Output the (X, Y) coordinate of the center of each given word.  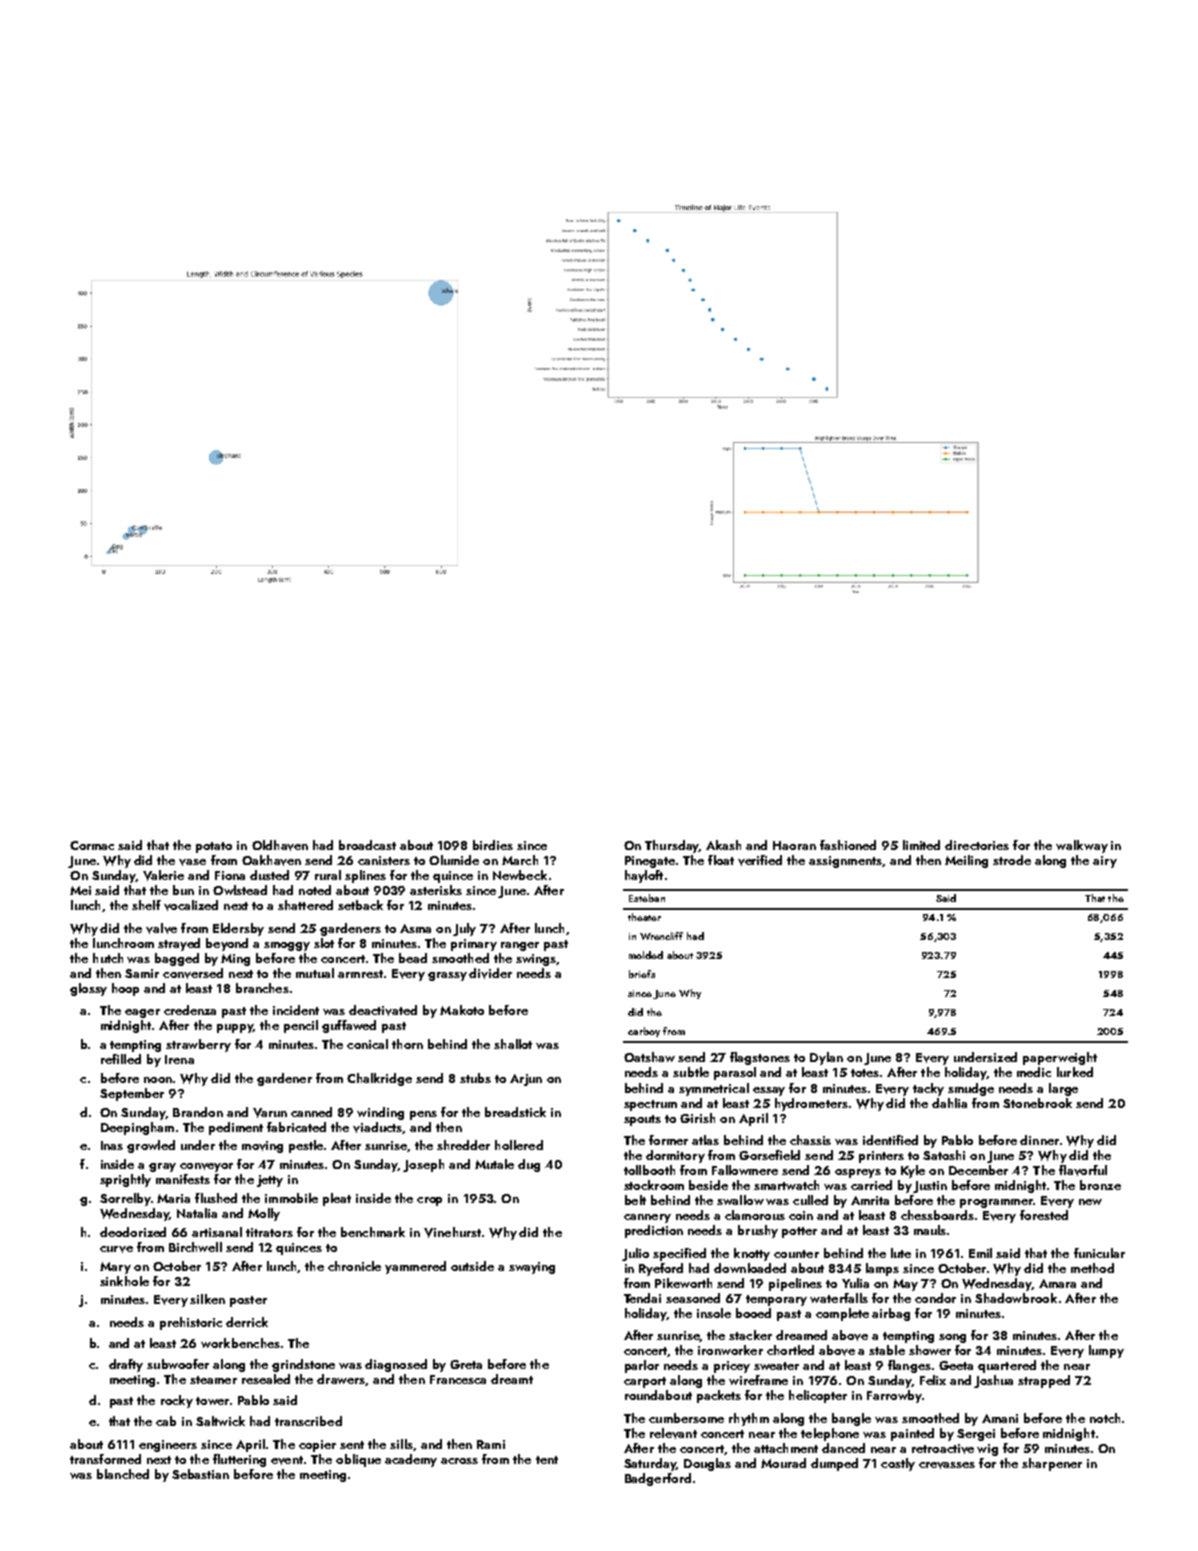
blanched (123, 1474)
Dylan (826, 1058)
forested (1044, 1215)
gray (162, 1167)
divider (490, 973)
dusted (269, 875)
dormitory (675, 1156)
